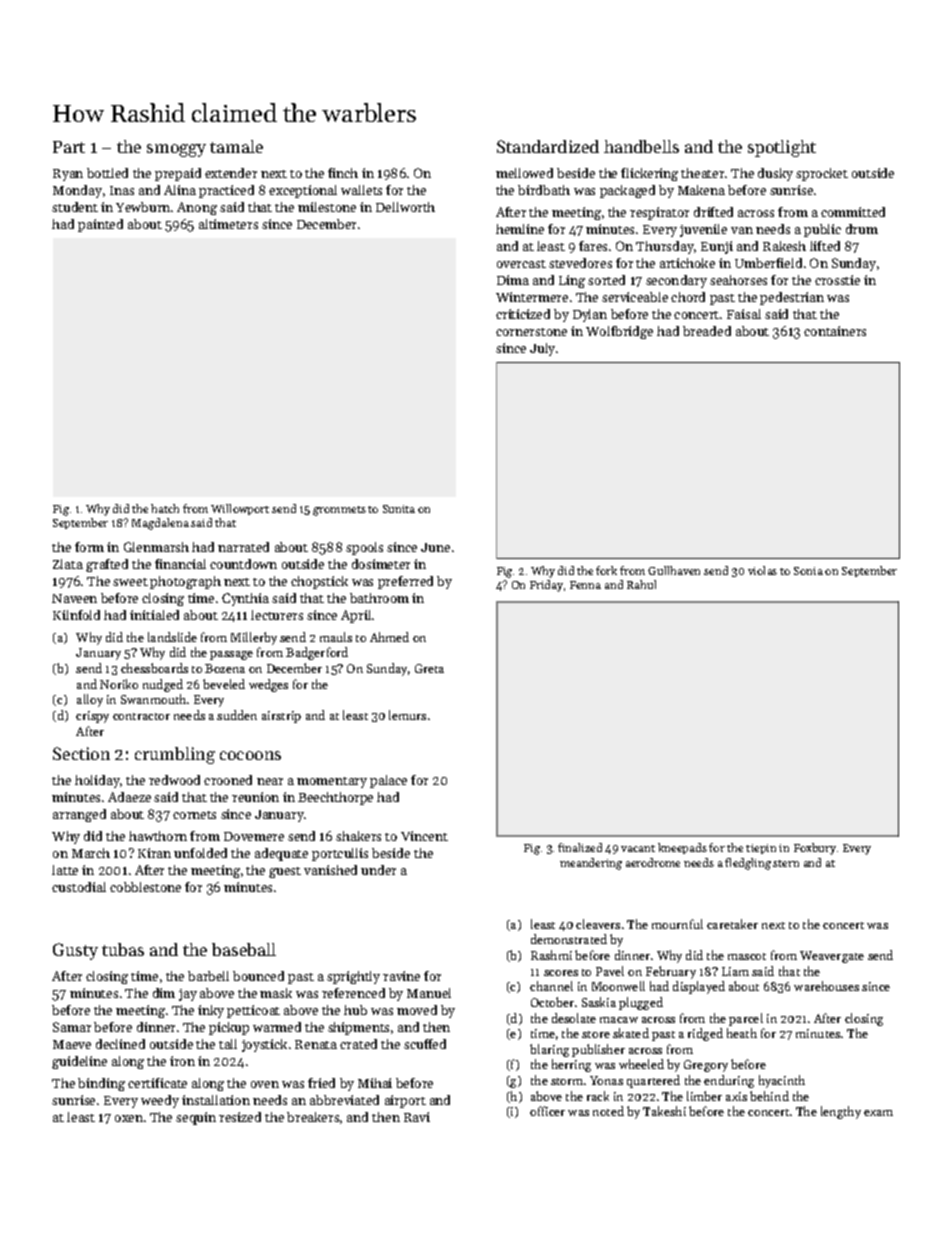 This page has width=952, height=1233. What do you see at coordinates (641, 146) in the page?
I see `handbells` at bounding box center [641, 146].
